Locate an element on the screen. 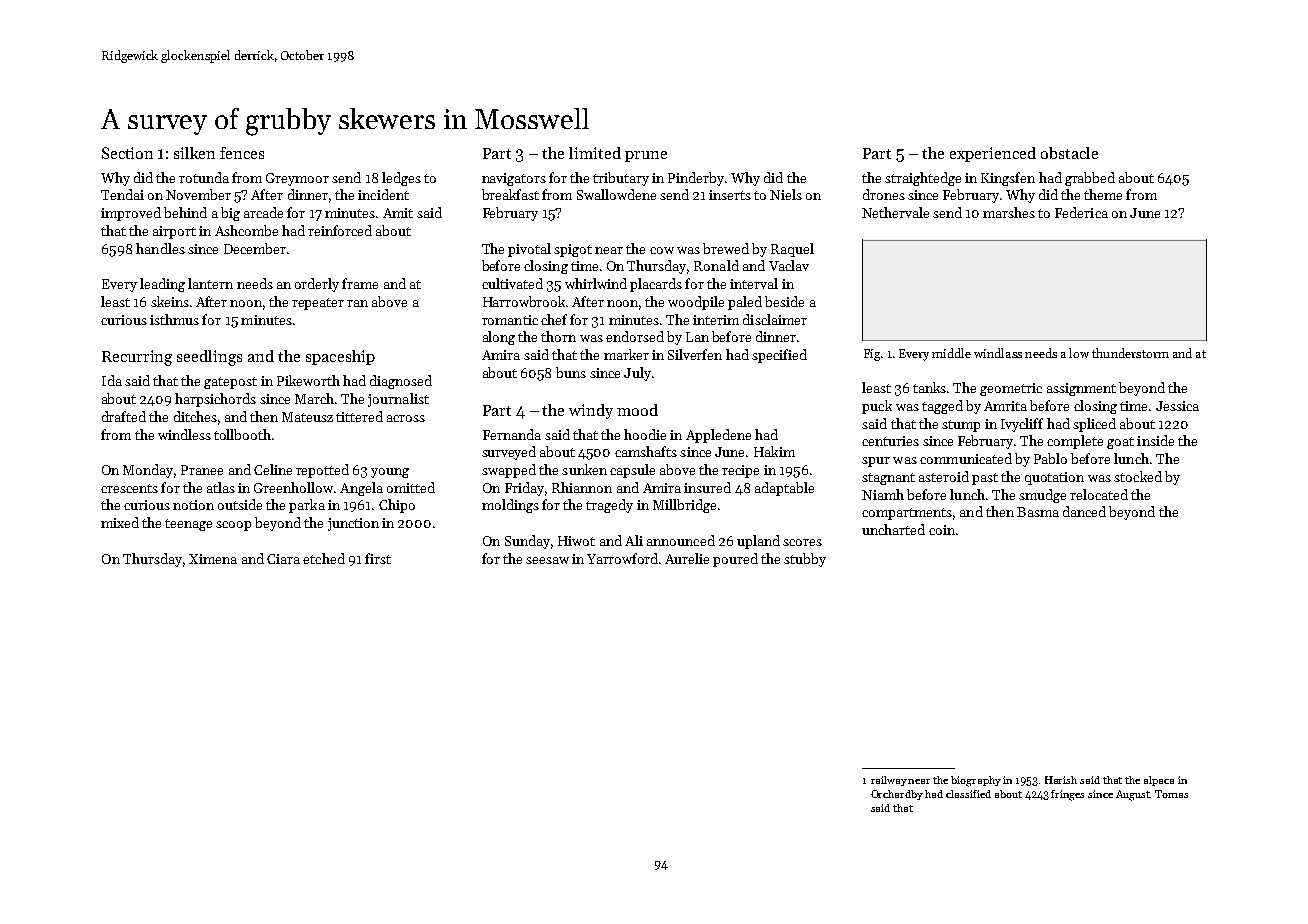 This screenshot has width=1308, height=924. Greymoor is located at coordinates (297, 179).
